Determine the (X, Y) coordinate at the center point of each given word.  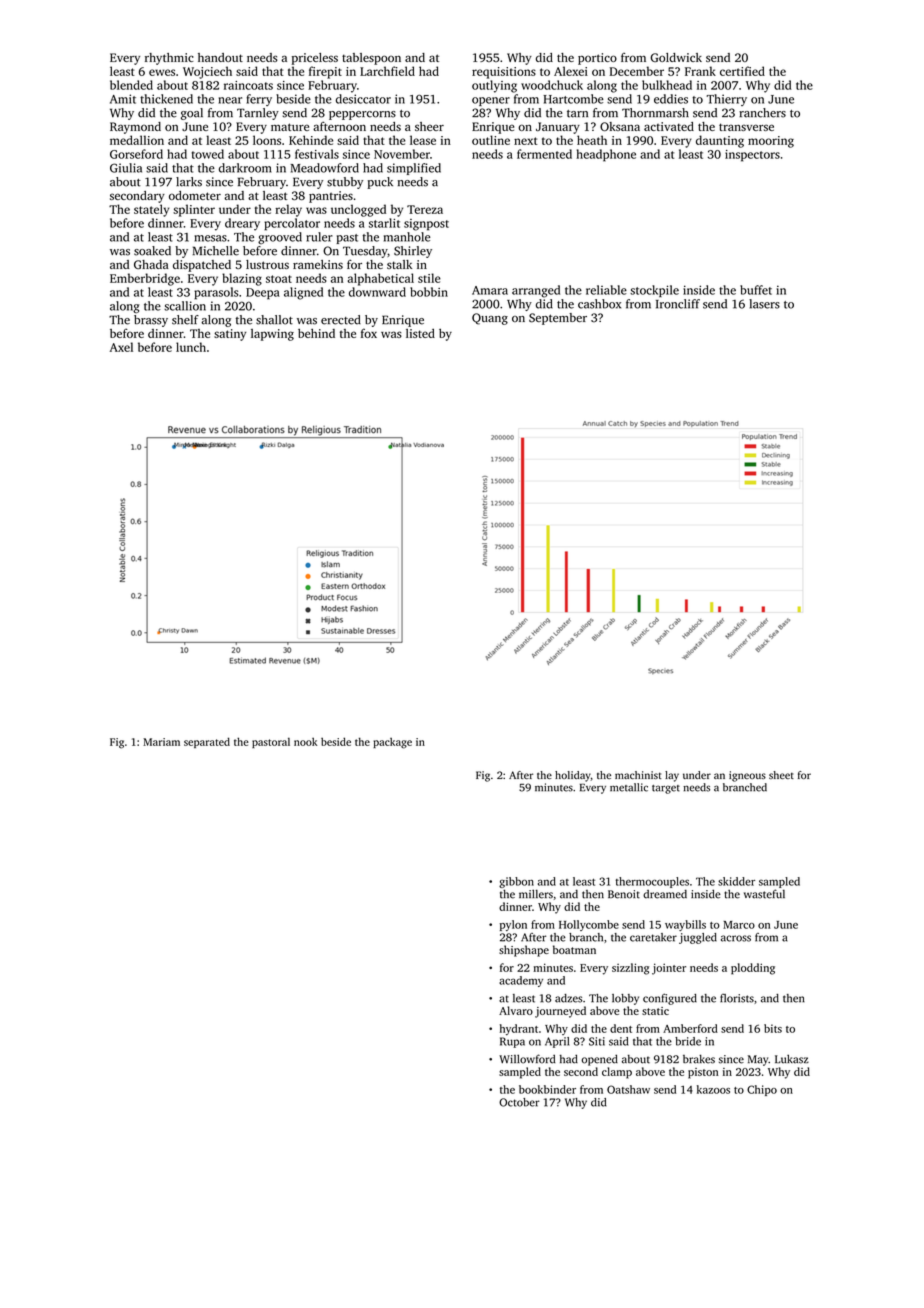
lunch (191, 347)
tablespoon (371, 59)
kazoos (713, 1089)
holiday (573, 776)
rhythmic (169, 59)
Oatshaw (628, 1089)
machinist (638, 775)
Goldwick (676, 57)
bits (773, 1028)
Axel (121, 347)
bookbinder (547, 1089)
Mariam (161, 742)
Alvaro (516, 1010)
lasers (764, 304)
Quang (490, 319)
